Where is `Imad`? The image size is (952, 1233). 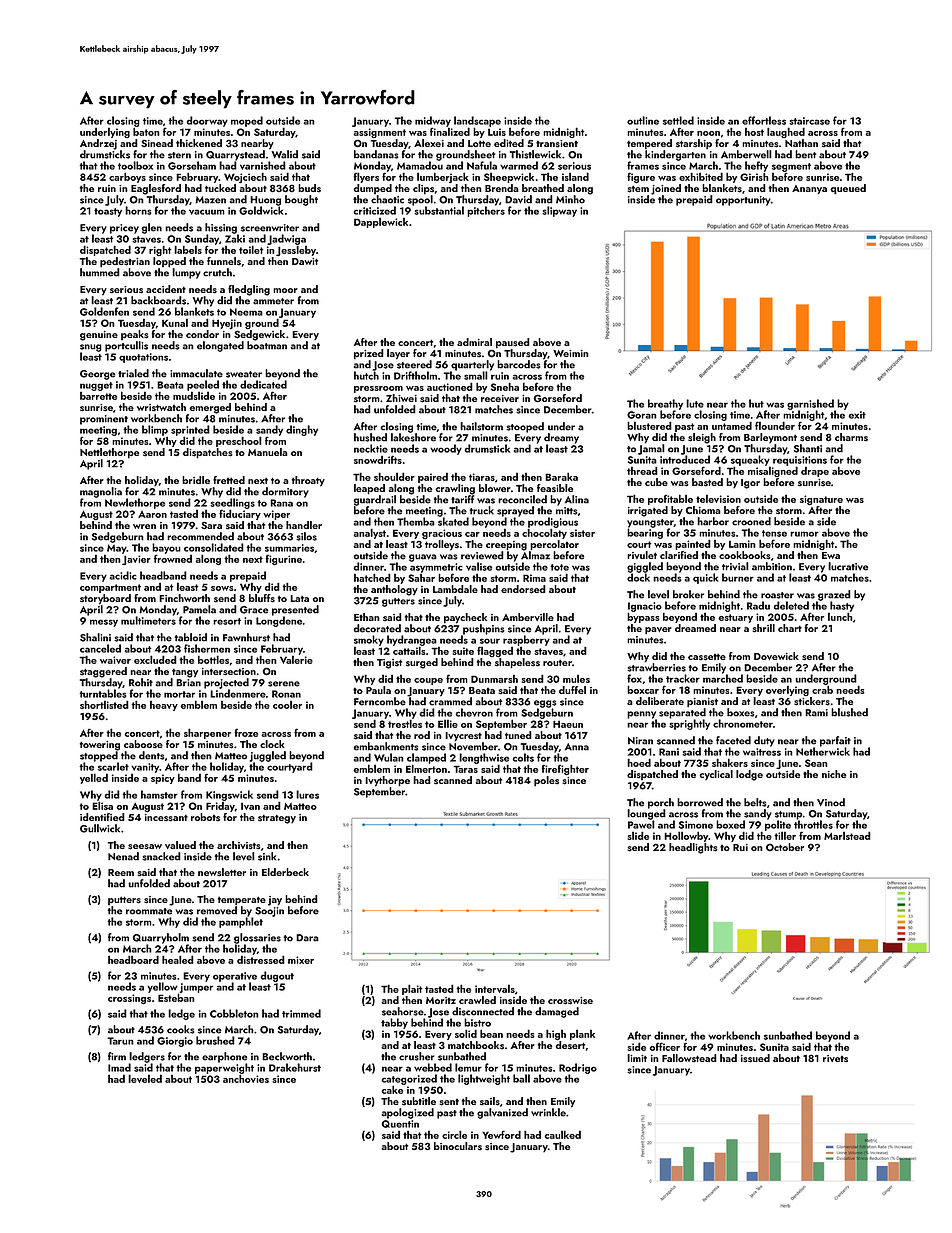 Imad is located at coordinates (119, 1067).
